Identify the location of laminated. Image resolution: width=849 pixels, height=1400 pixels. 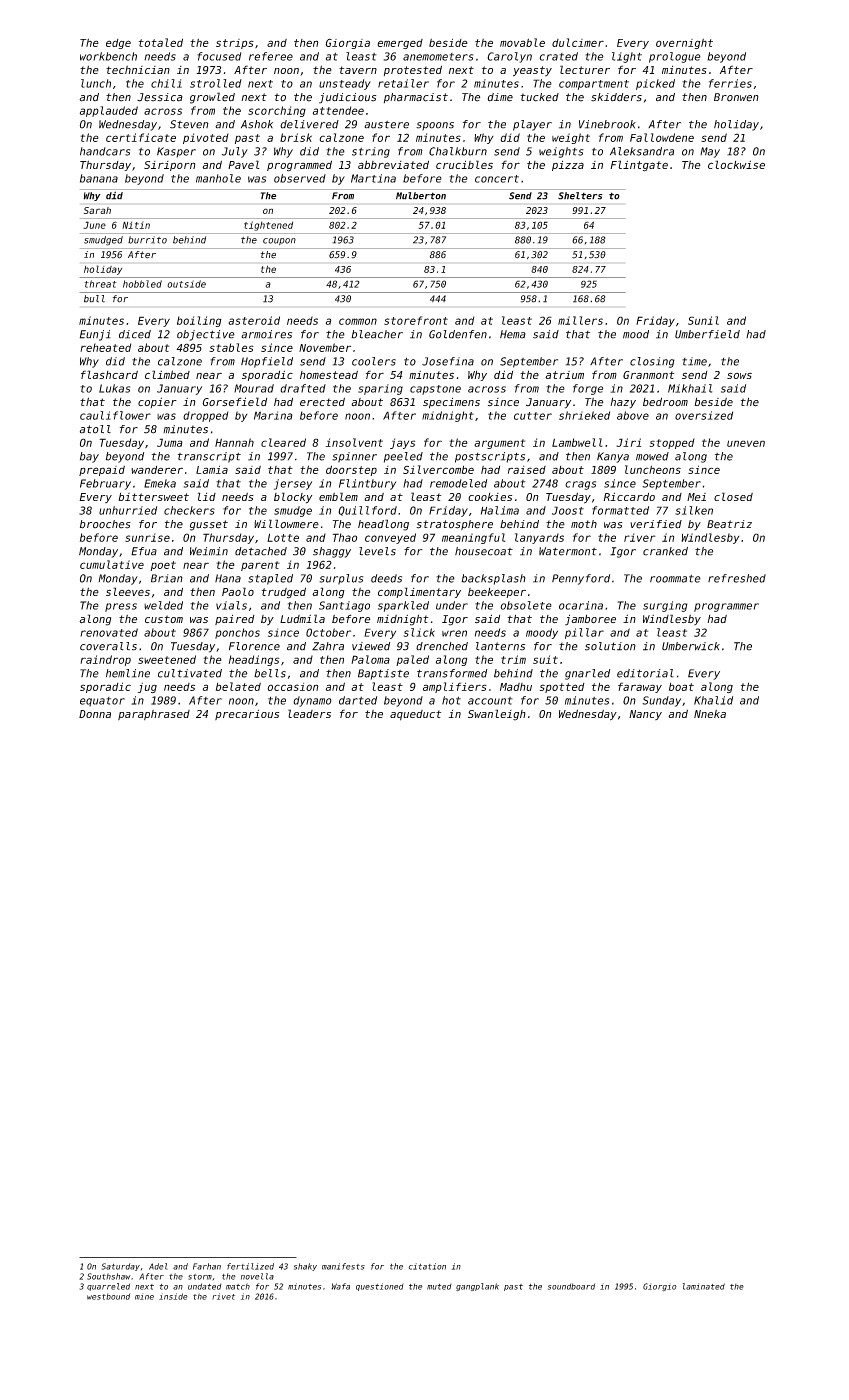
(704, 1286).
